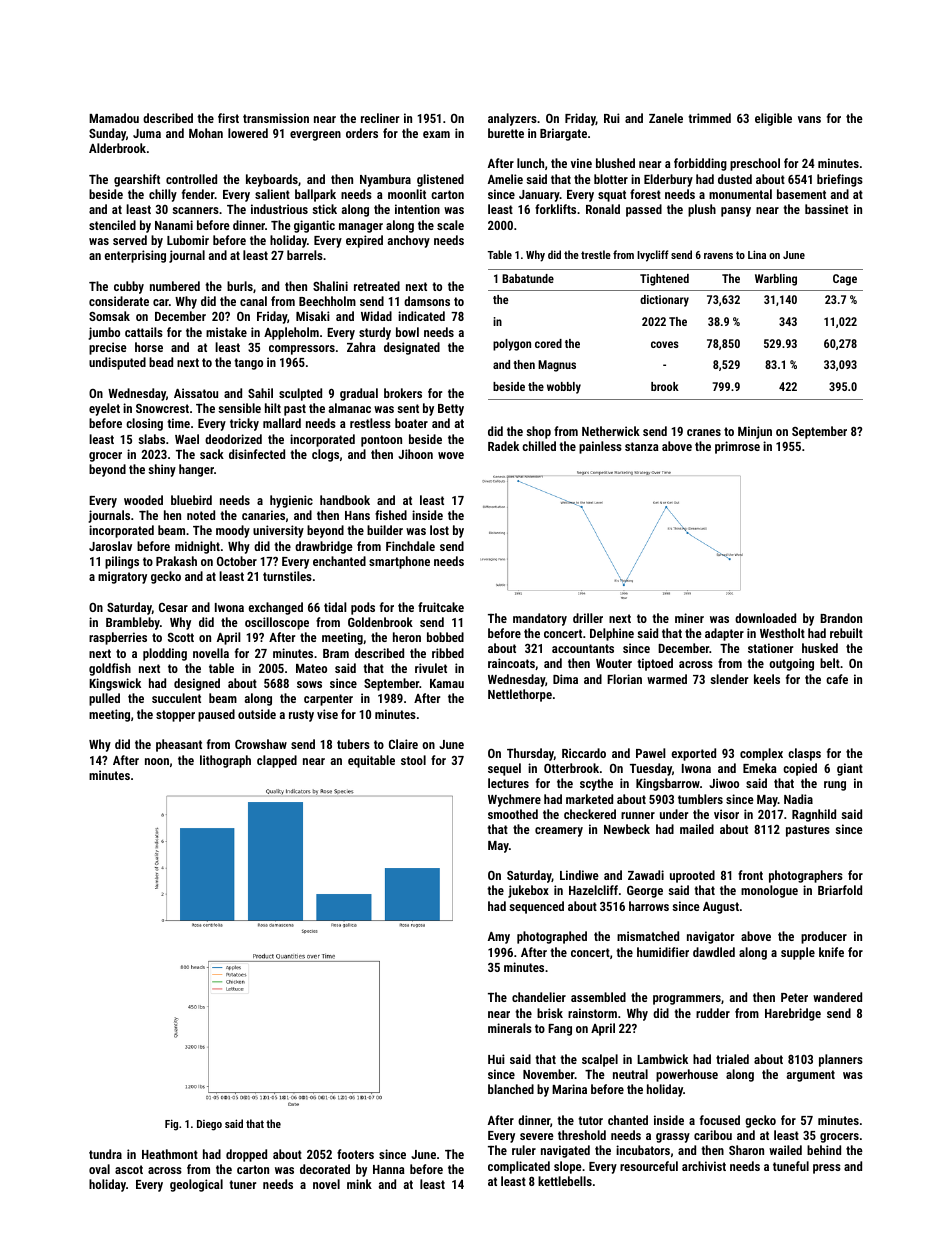 This page has width=952, height=1233. Describe the element at coordinates (830, 663) in the page. I see `belt` at that location.
